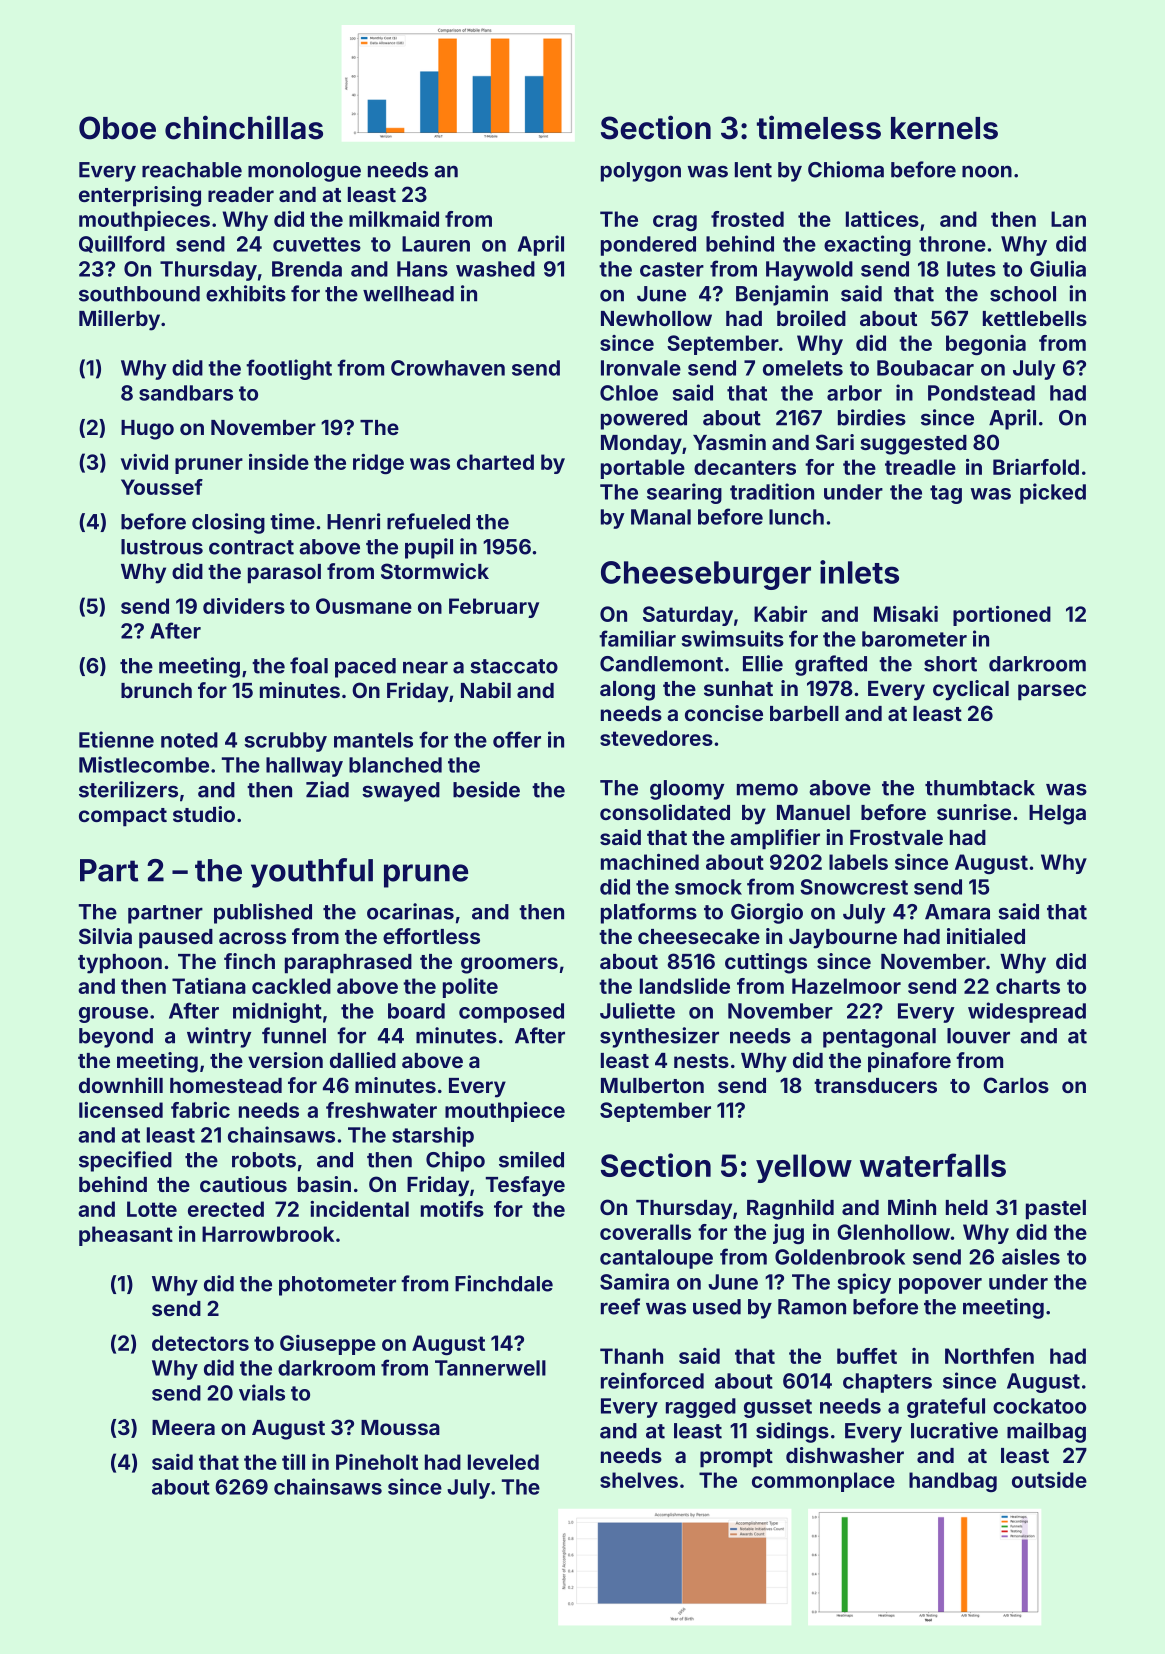 Image resolution: width=1165 pixels, height=1654 pixels. What do you see at coordinates (685, 986) in the screenshot?
I see `landslide` at bounding box center [685, 986].
